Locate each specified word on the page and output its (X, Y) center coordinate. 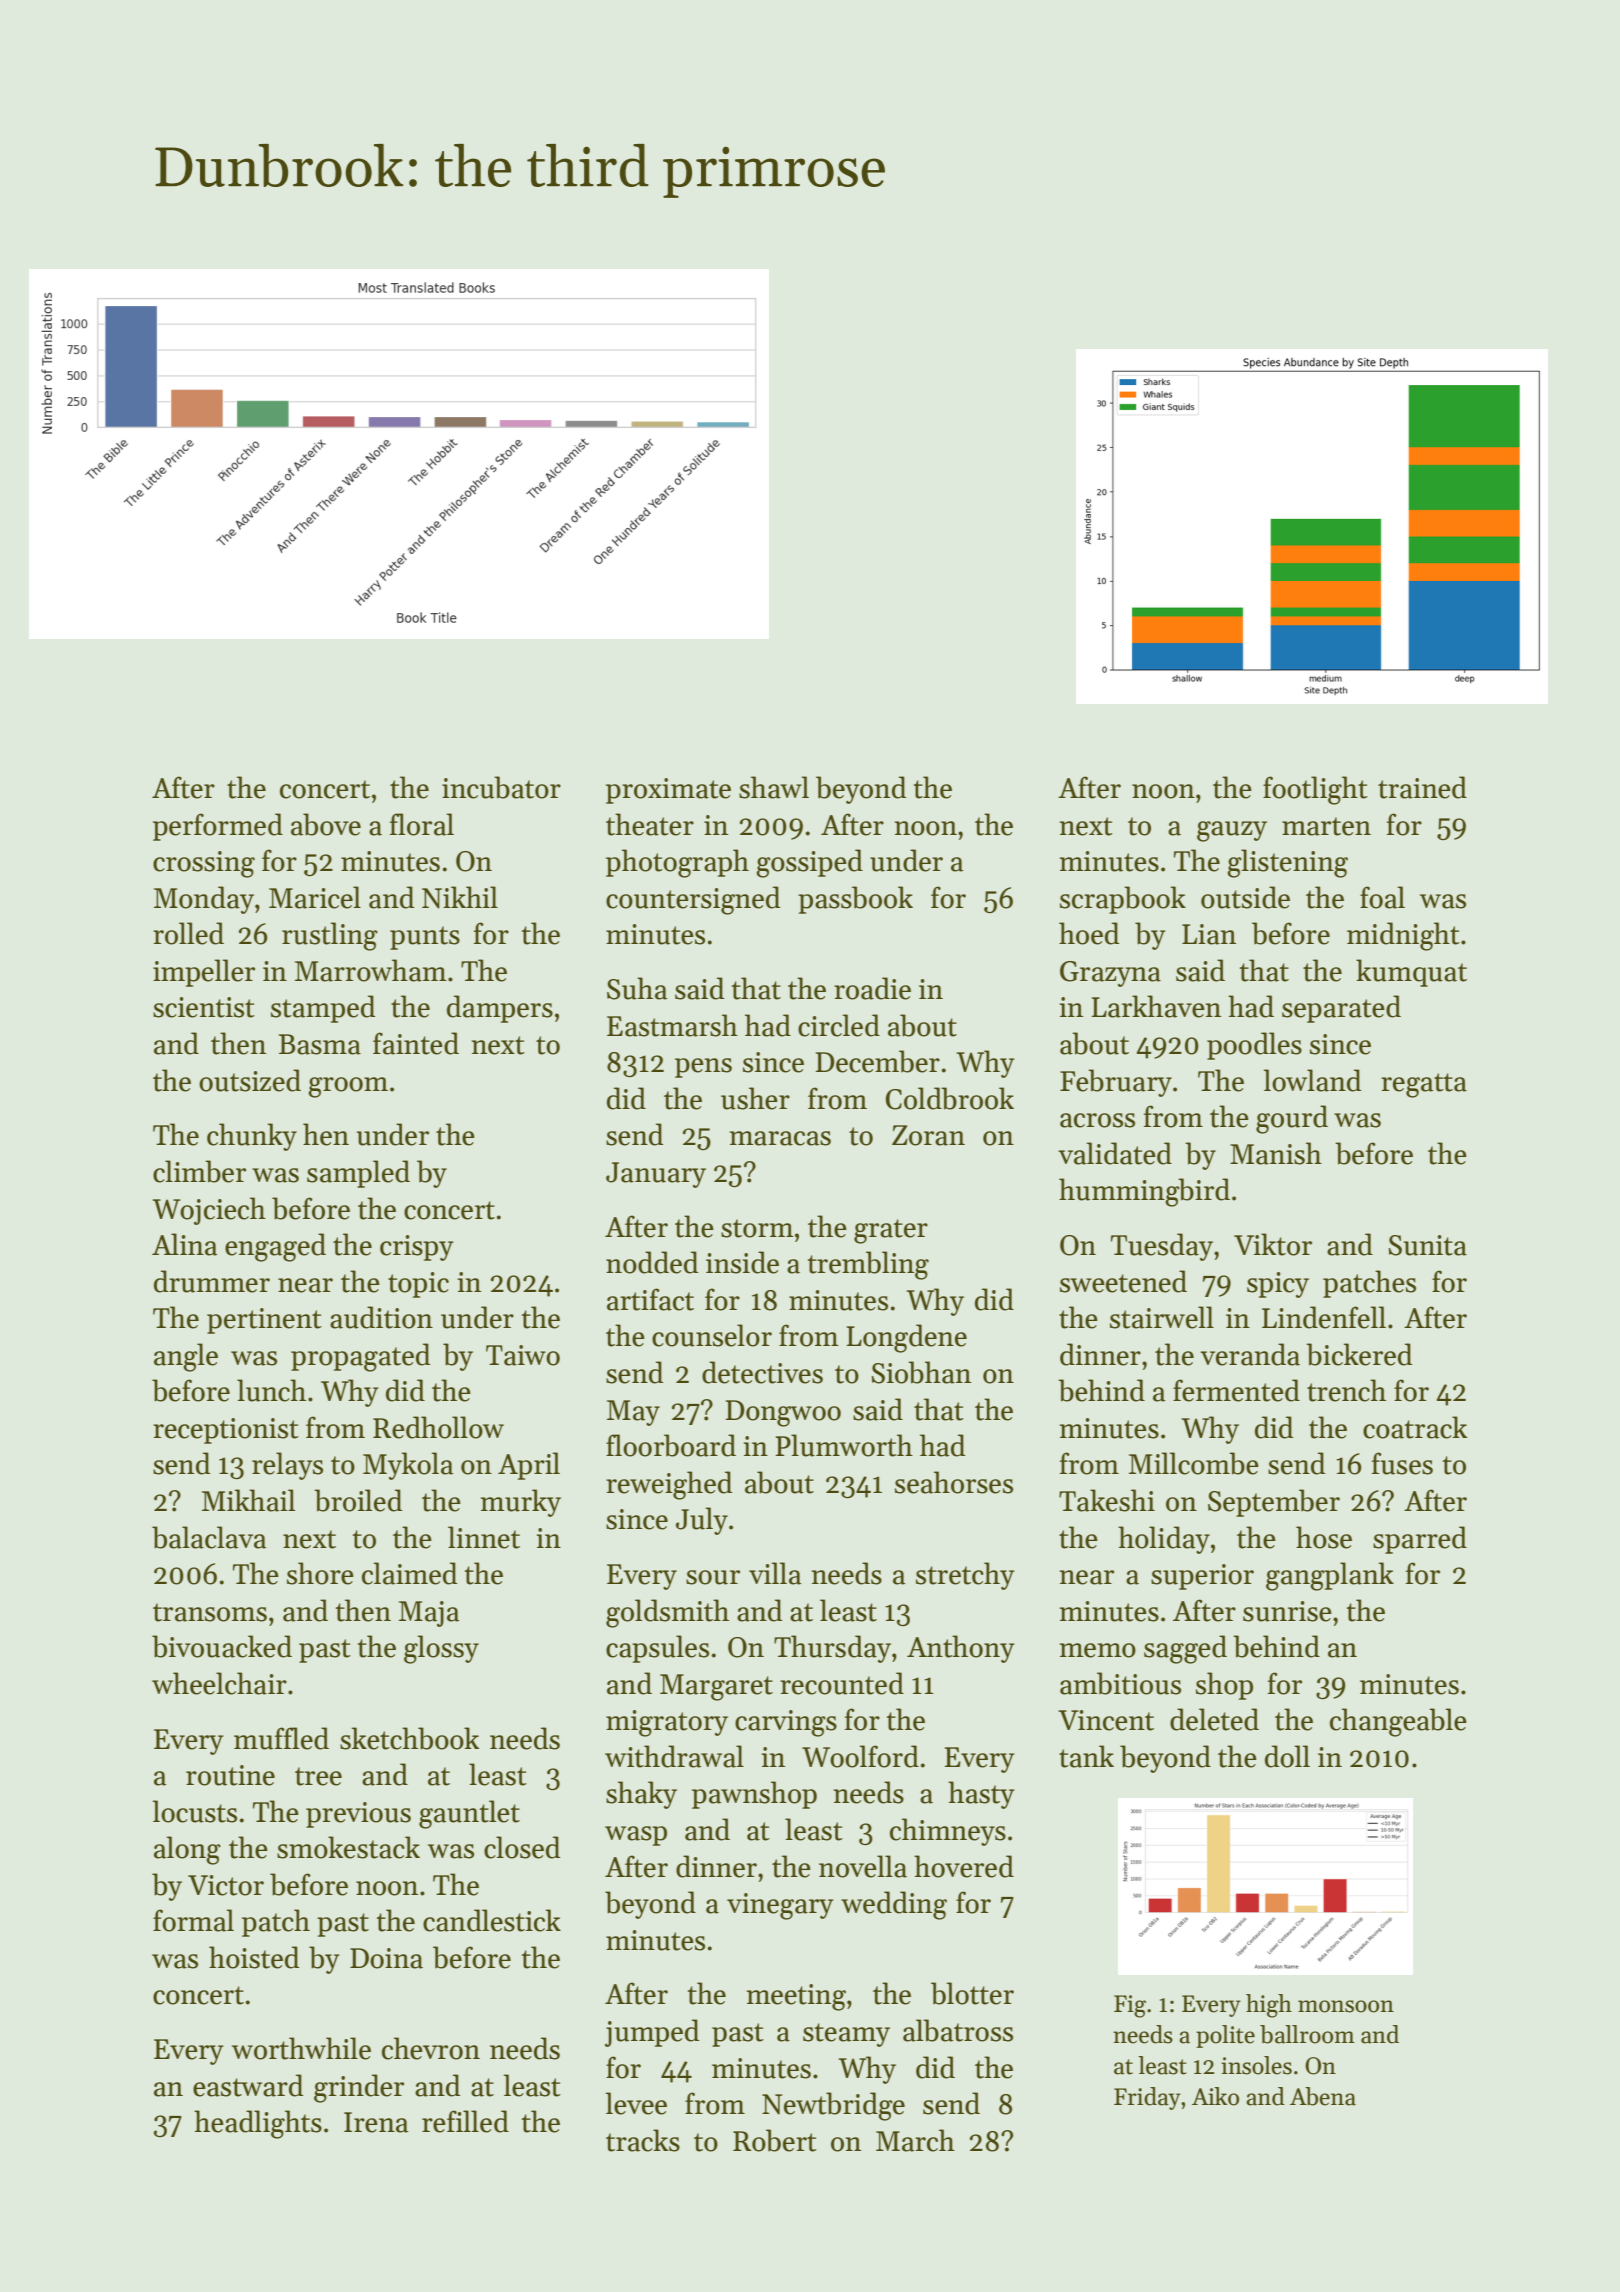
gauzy (1232, 831)
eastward (248, 2085)
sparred (1420, 1540)
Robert (775, 2140)
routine (230, 1775)
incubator (501, 787)
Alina (184, 1244)
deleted (1214, 1719)
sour (713, 1577)
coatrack (1415, 1427)
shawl (774, 787)
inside (742, 1262)
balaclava (209, 1537)
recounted (842, 1683)
